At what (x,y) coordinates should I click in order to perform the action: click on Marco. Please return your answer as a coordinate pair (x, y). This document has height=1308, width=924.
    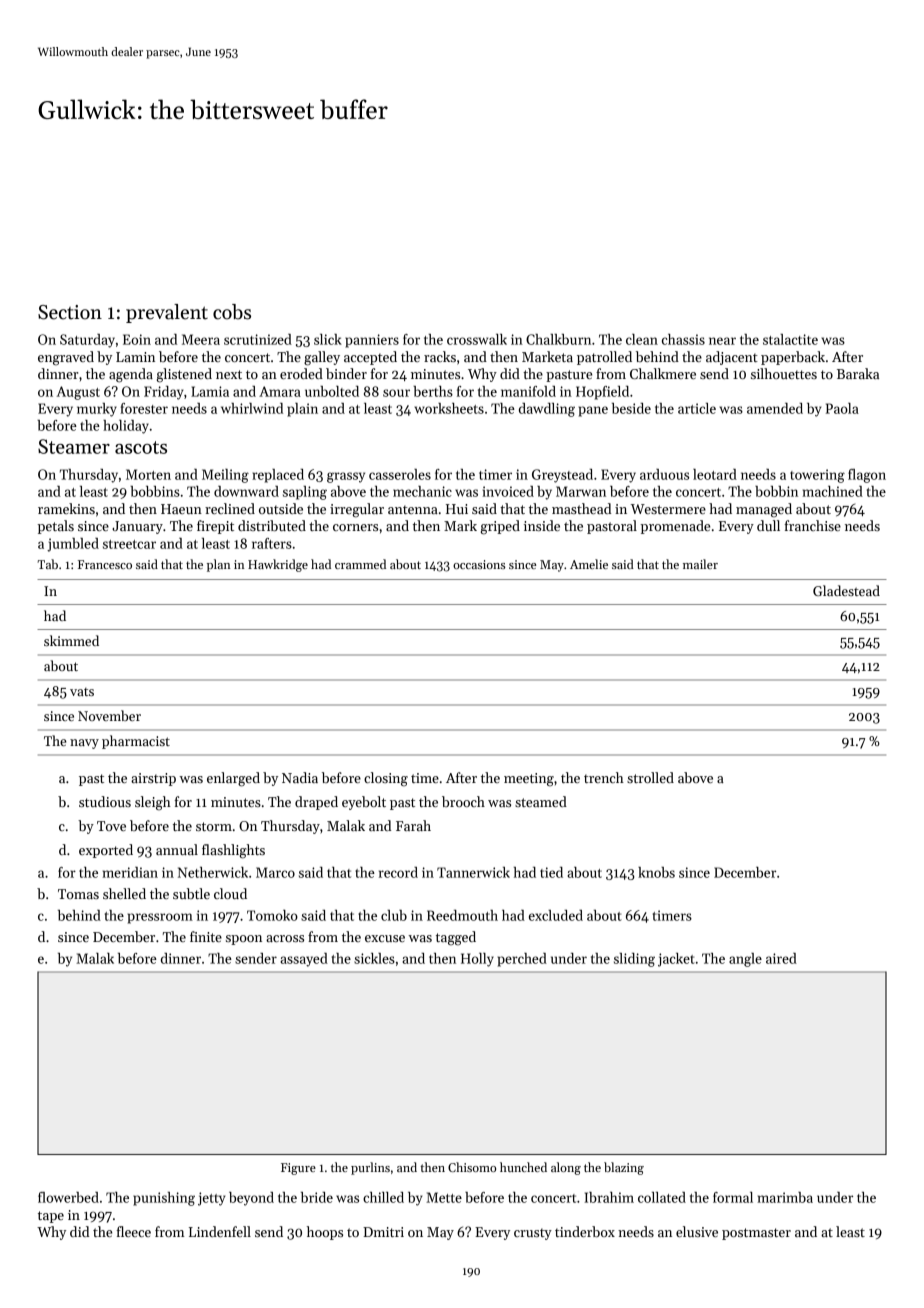
    Looking at the image, I should click on (275, 872).
